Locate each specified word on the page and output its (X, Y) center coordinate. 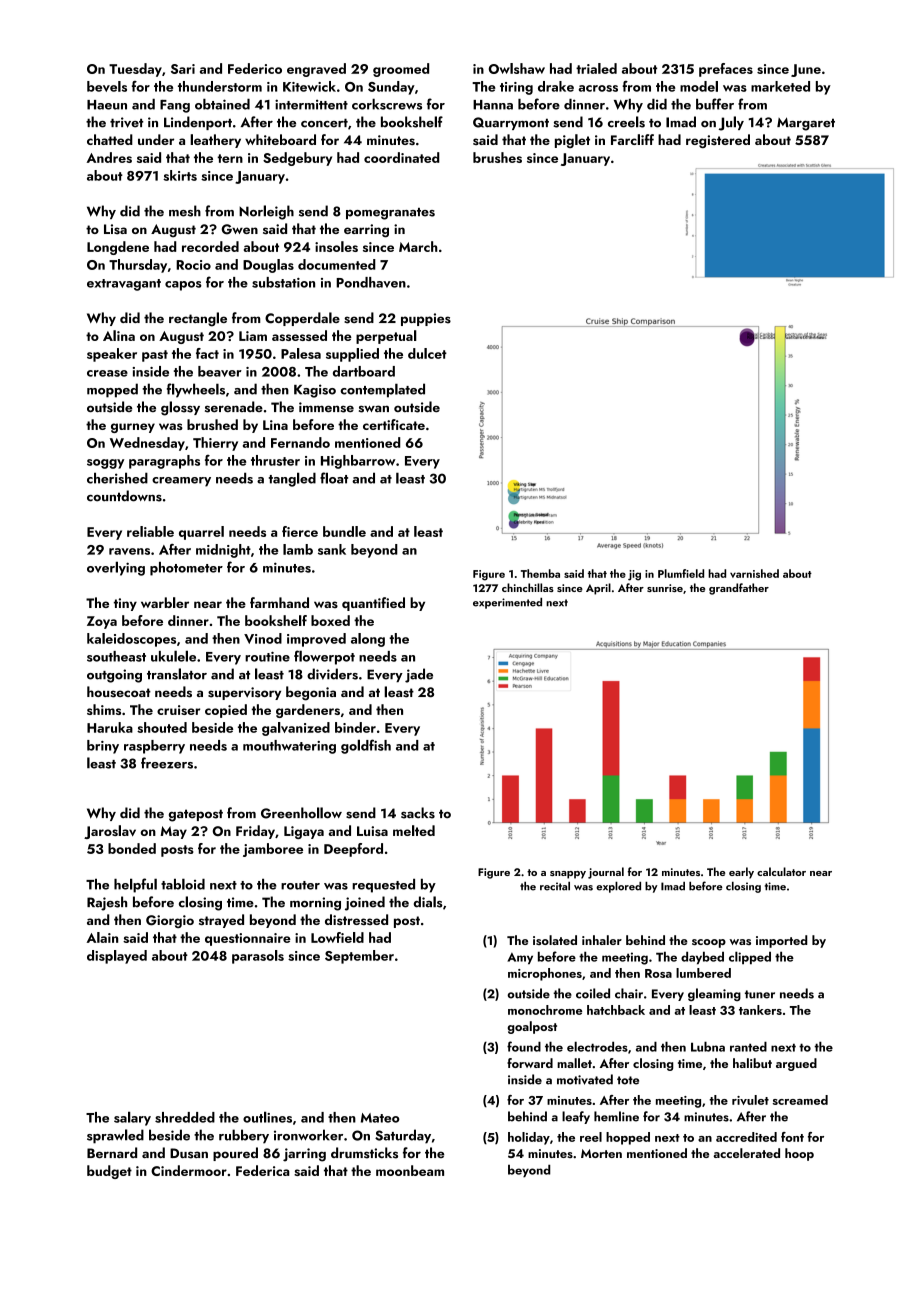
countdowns (124, 496)
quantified (373, 604)
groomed (401, 70)
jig (634, 575)
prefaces (726, 70)
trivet (127, 122)
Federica (263, 1170)
